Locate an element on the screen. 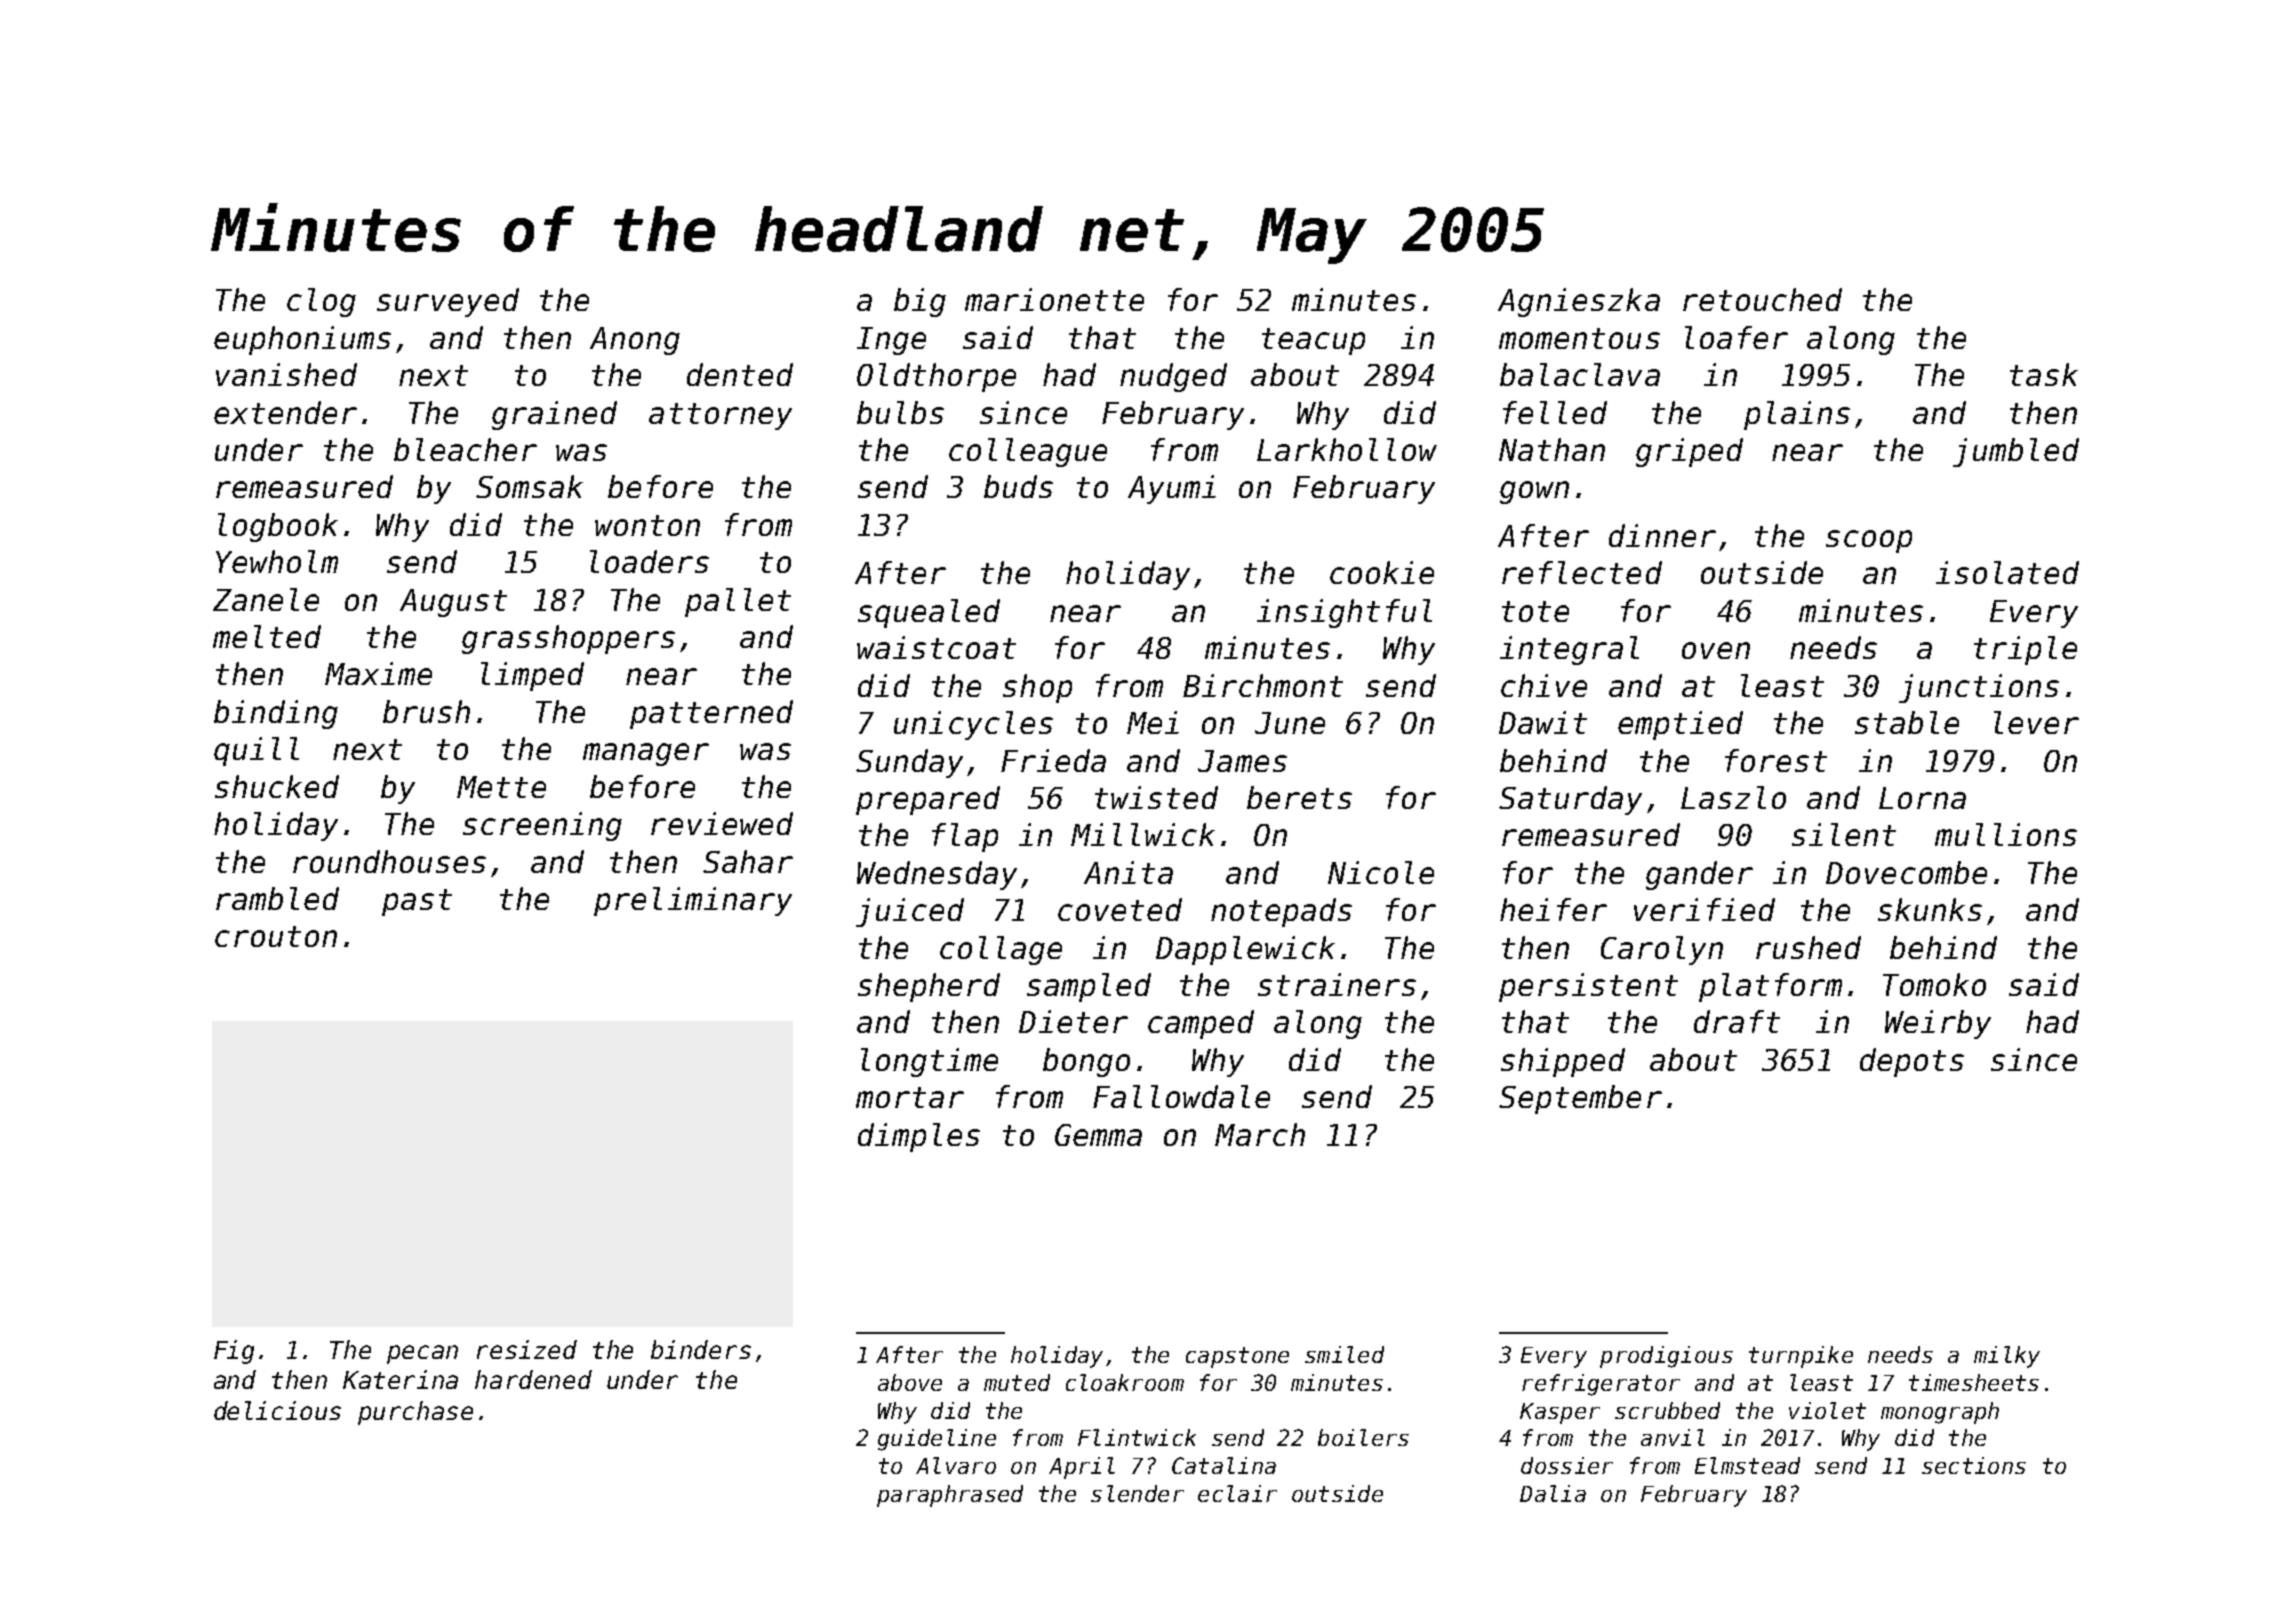 This screenshot has width=2292, height=1620. marionette is located at coordinates (1054, 299).
